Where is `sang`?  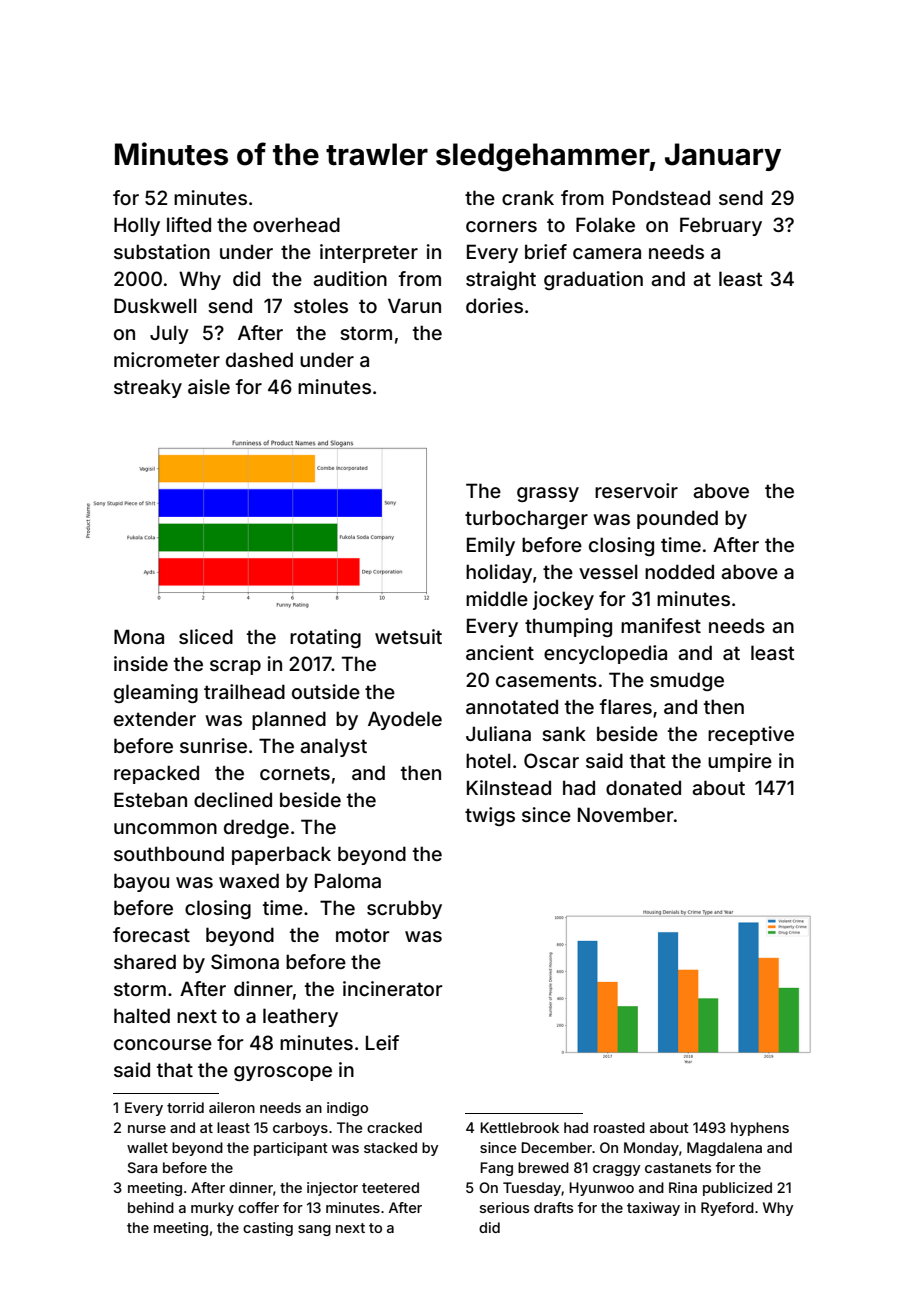 sang is located at coordinates (314, 1230).
